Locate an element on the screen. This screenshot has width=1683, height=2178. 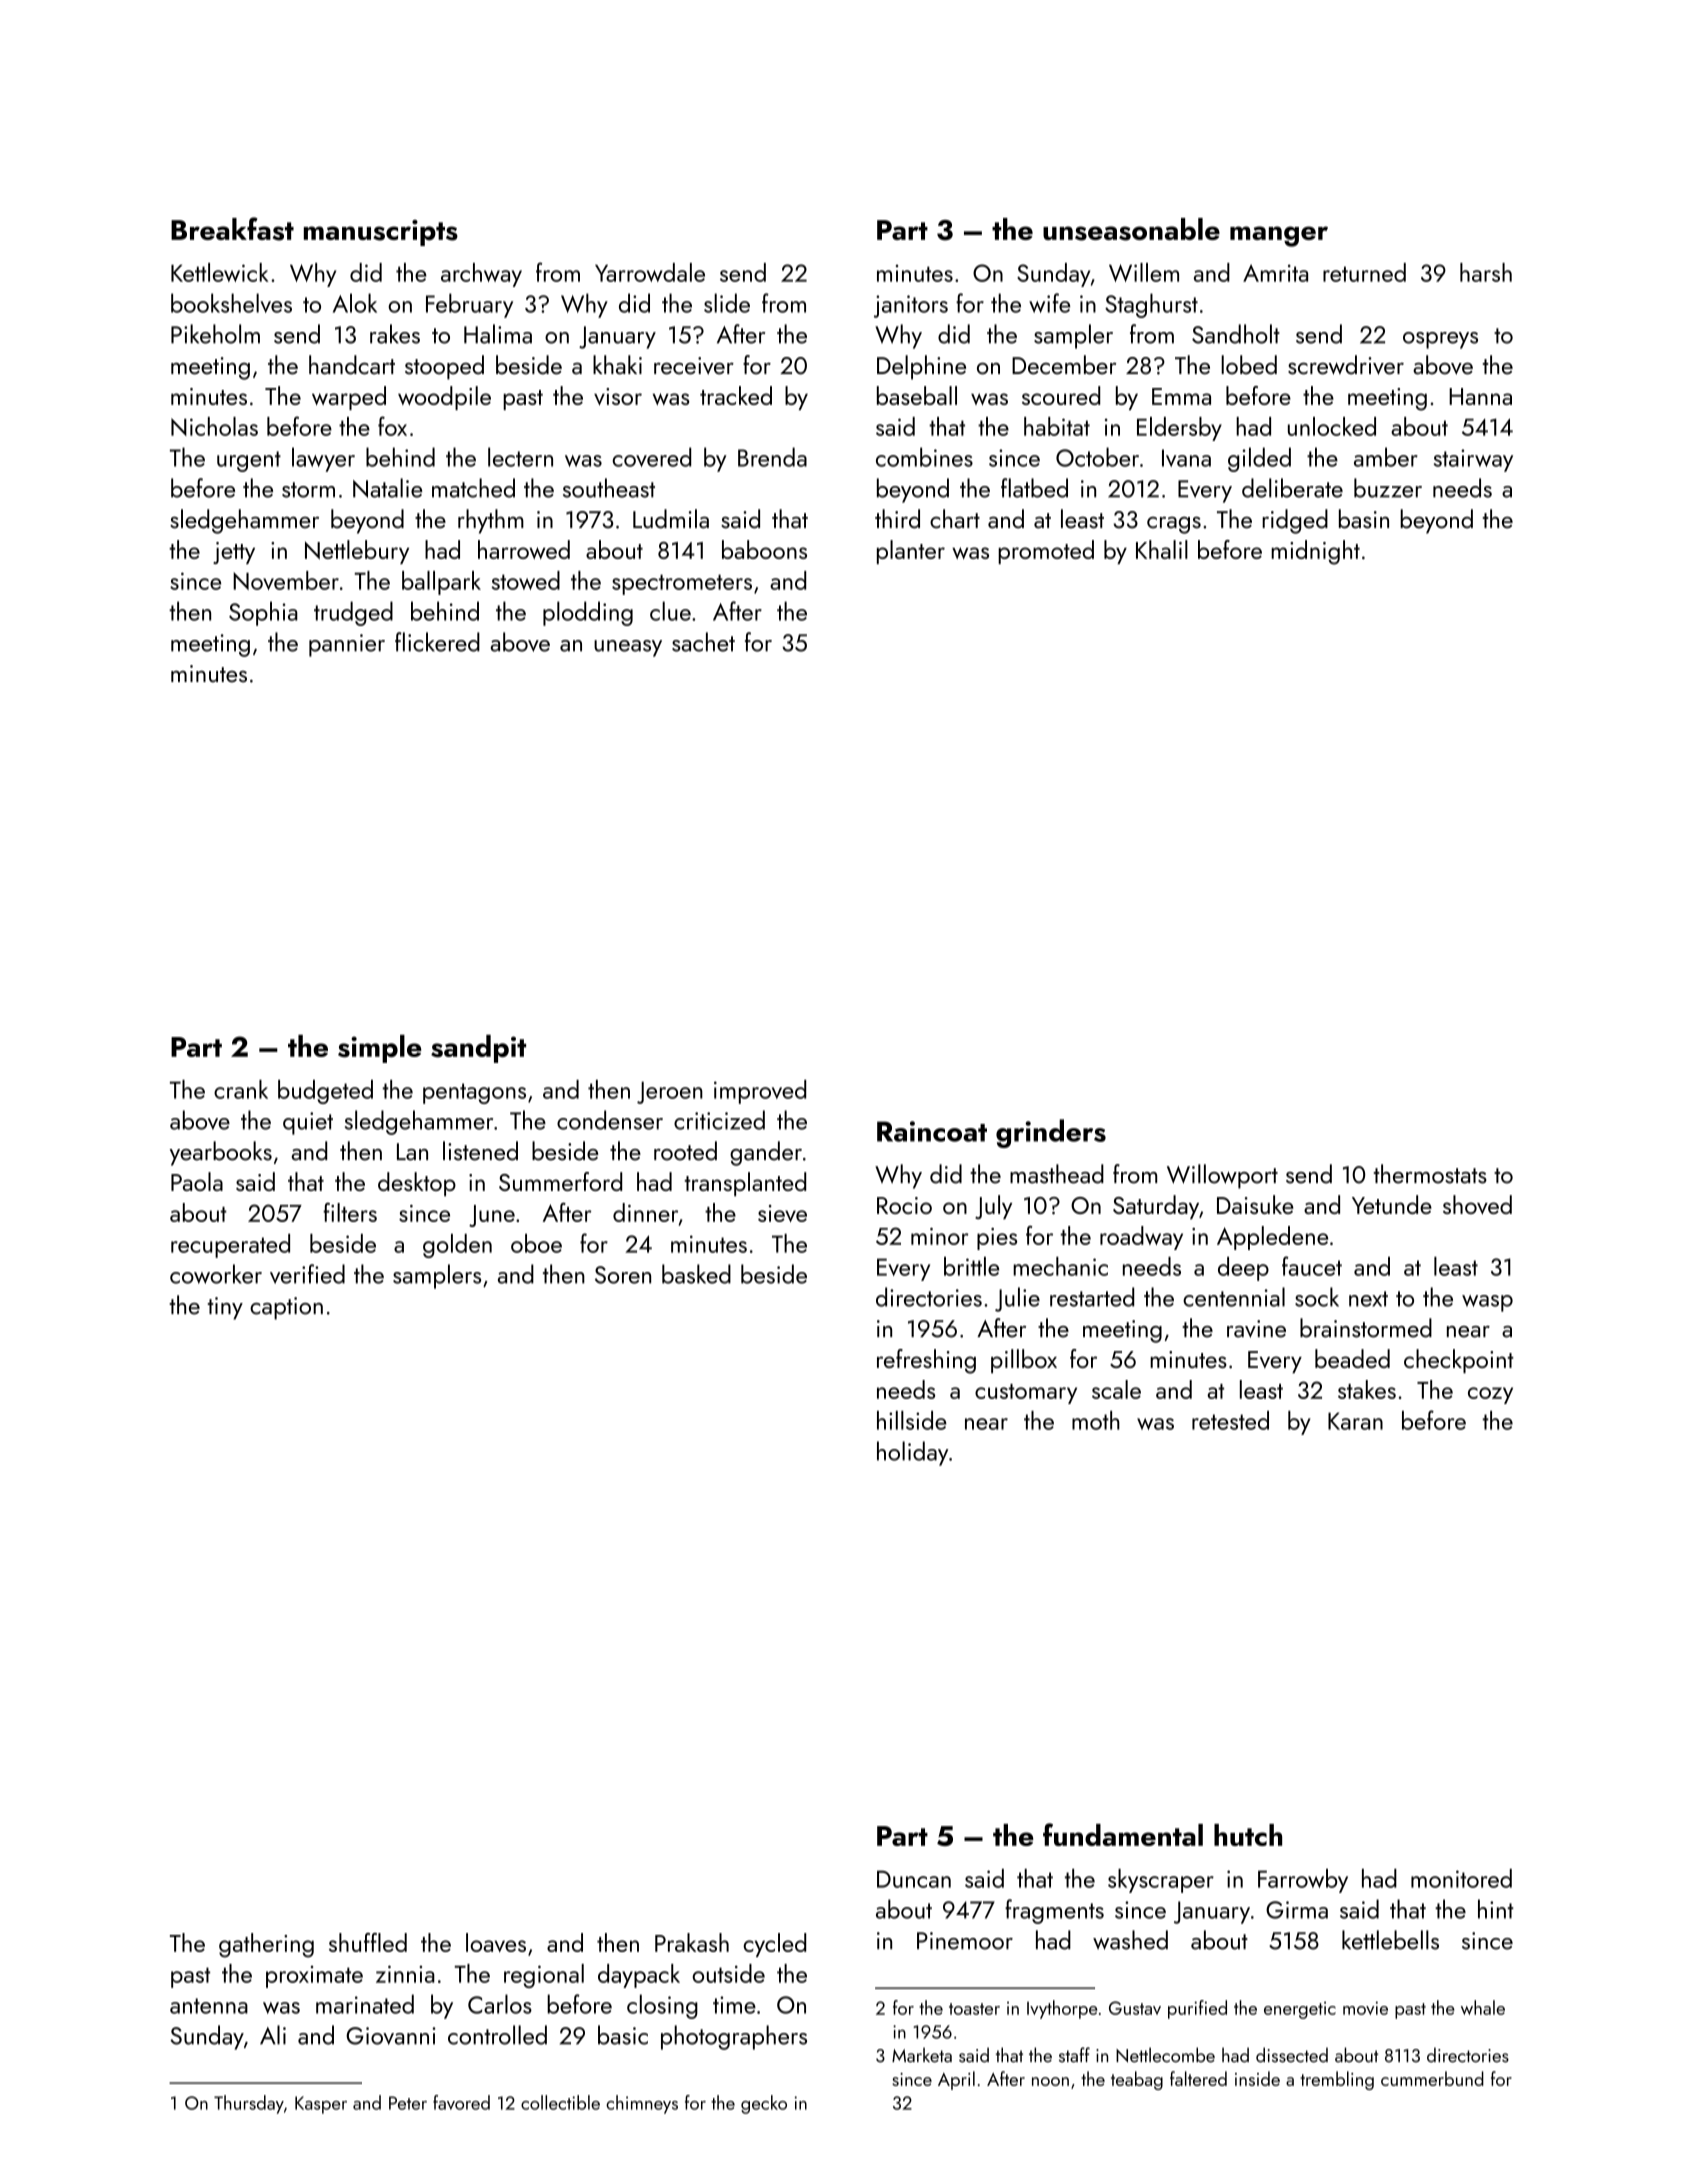
Sophia is located at coordinates (263, 613).
